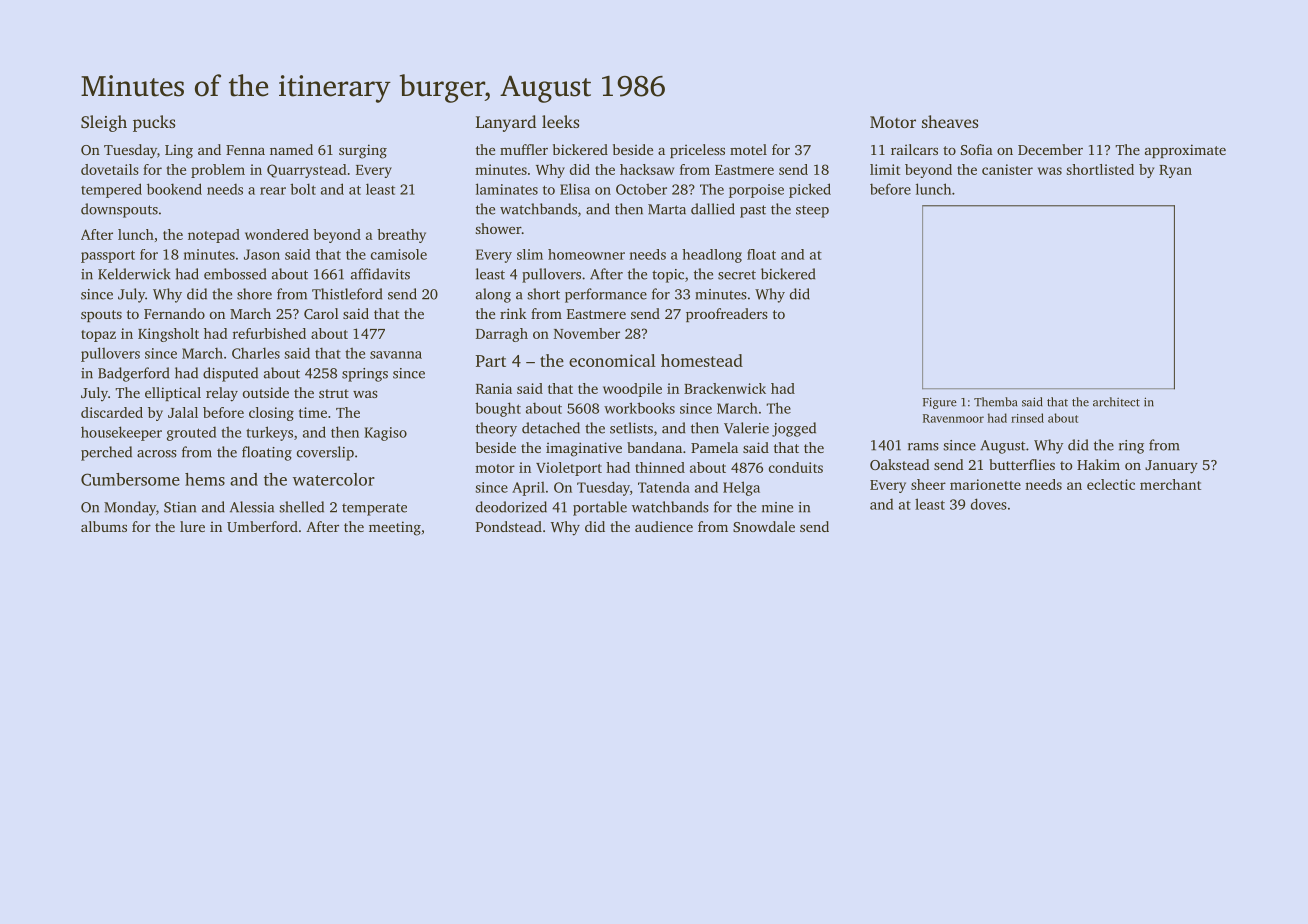 The height and width of the document is (924, 1308). Describe the element at coordinates (940, 403) in the document. I see `Figure` at that location.
